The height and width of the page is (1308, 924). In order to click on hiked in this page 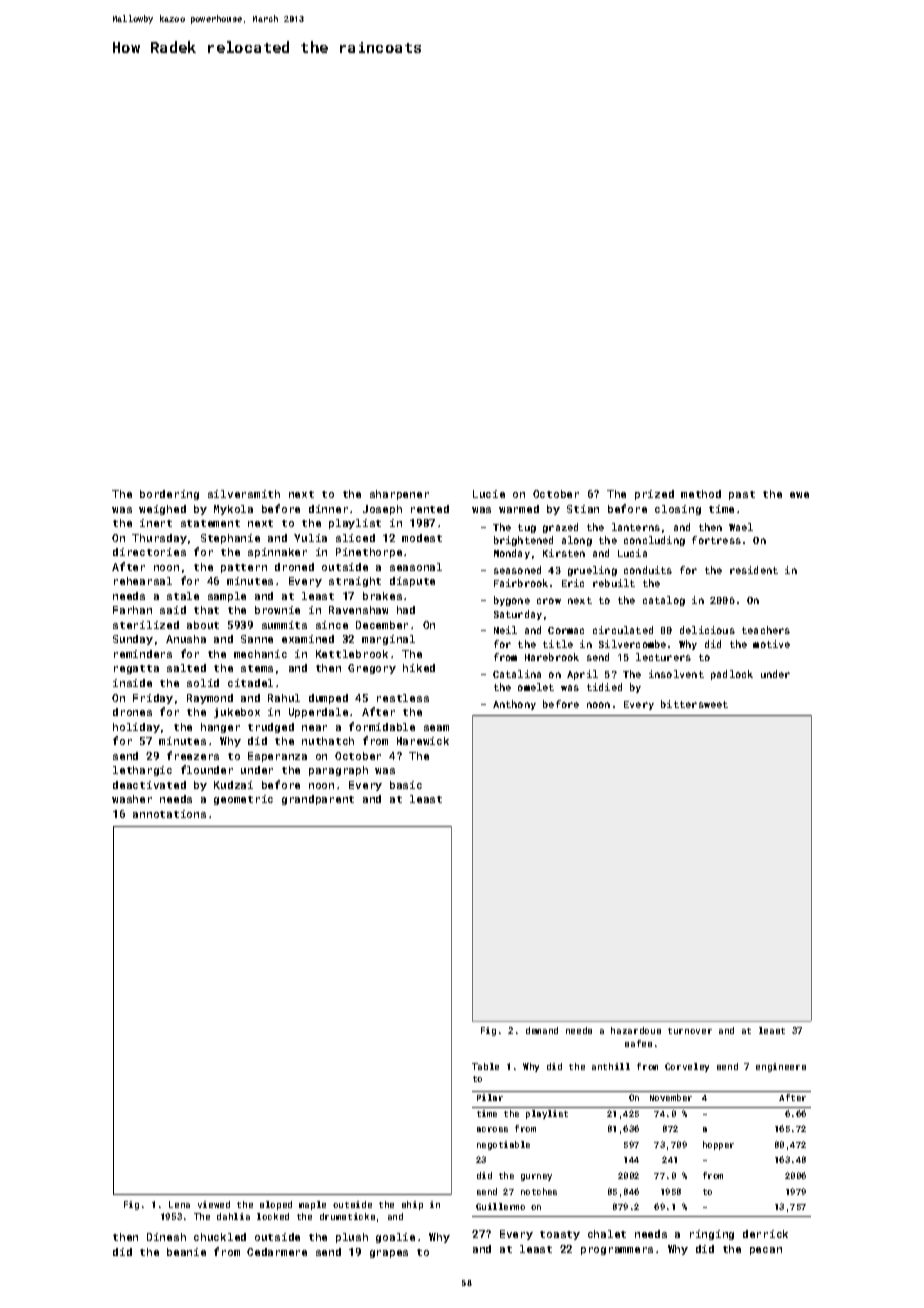, I will do `click(419, 668)`.
